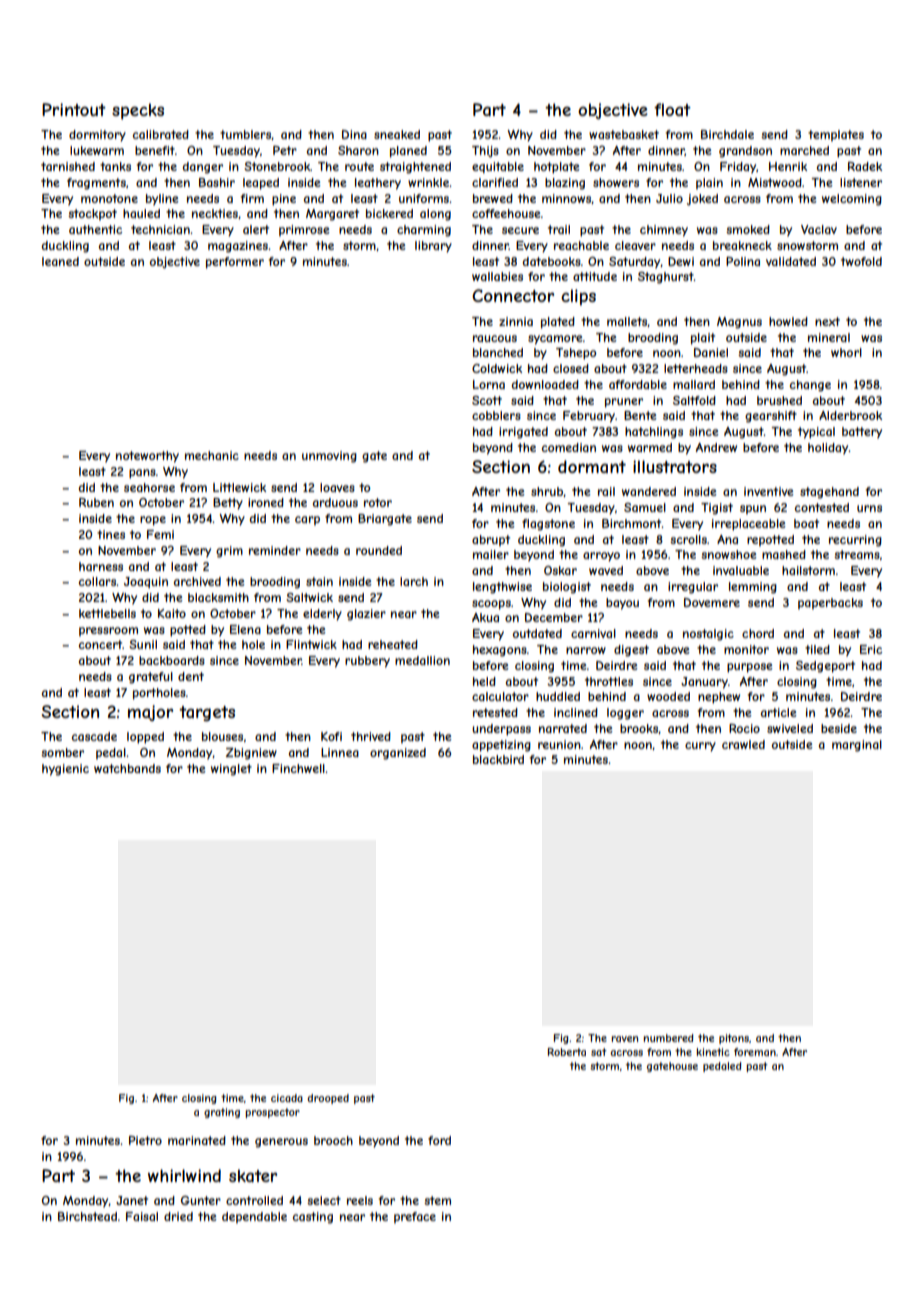 This screenshot has height=1308, width=924. Describe the element at coordinates (804, 150) in the screenshot. I see `marched` at that location.
